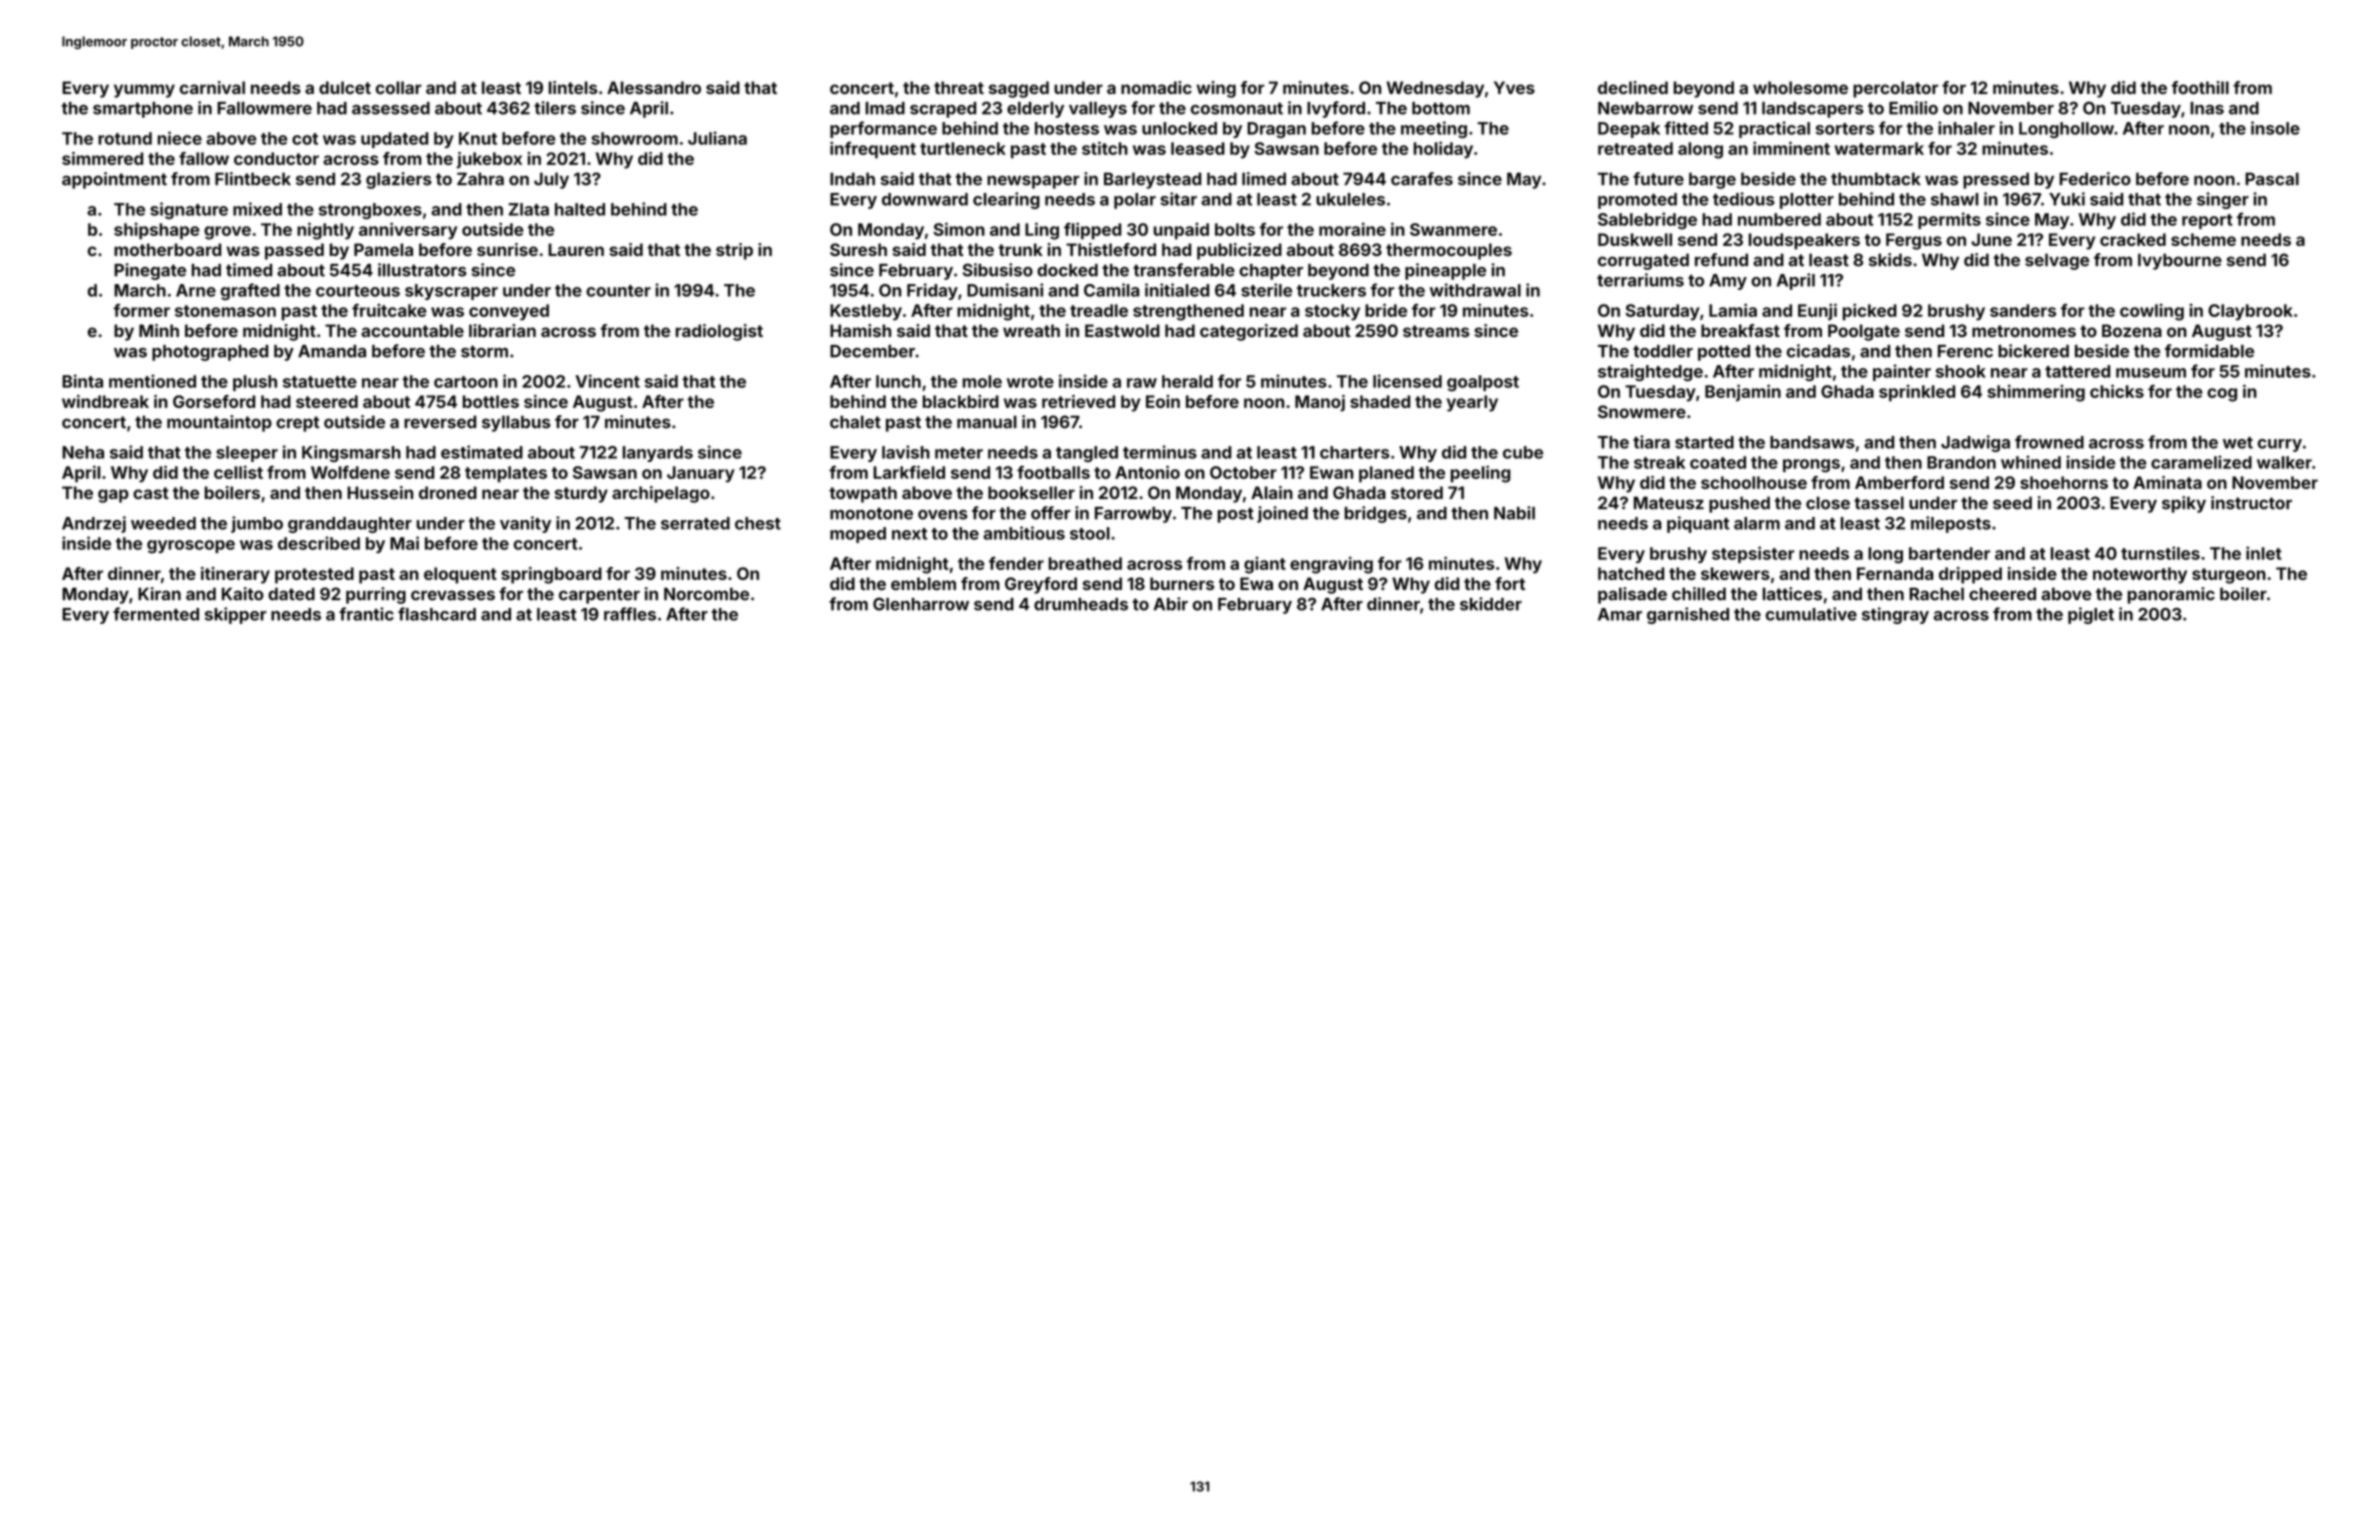 Image resolution: width=2380 pixels, height=1540 pixels. I want to click on sanders, so click(2023, 310).
